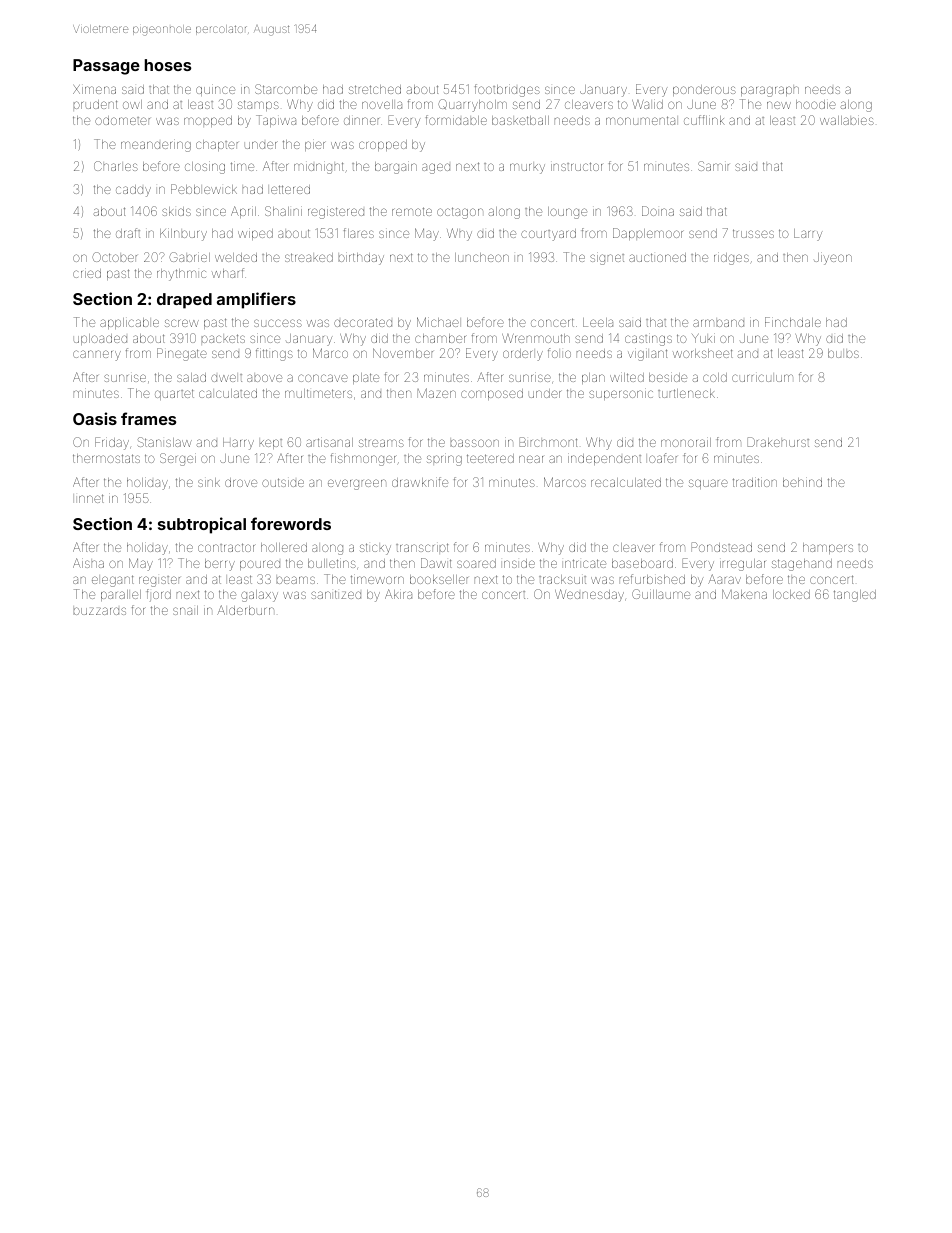 Image resolution: width=952 pixels, height=1233 pixels. Describe the element at coordinates (598, 322) in the image. I see `Leela` at that location.
